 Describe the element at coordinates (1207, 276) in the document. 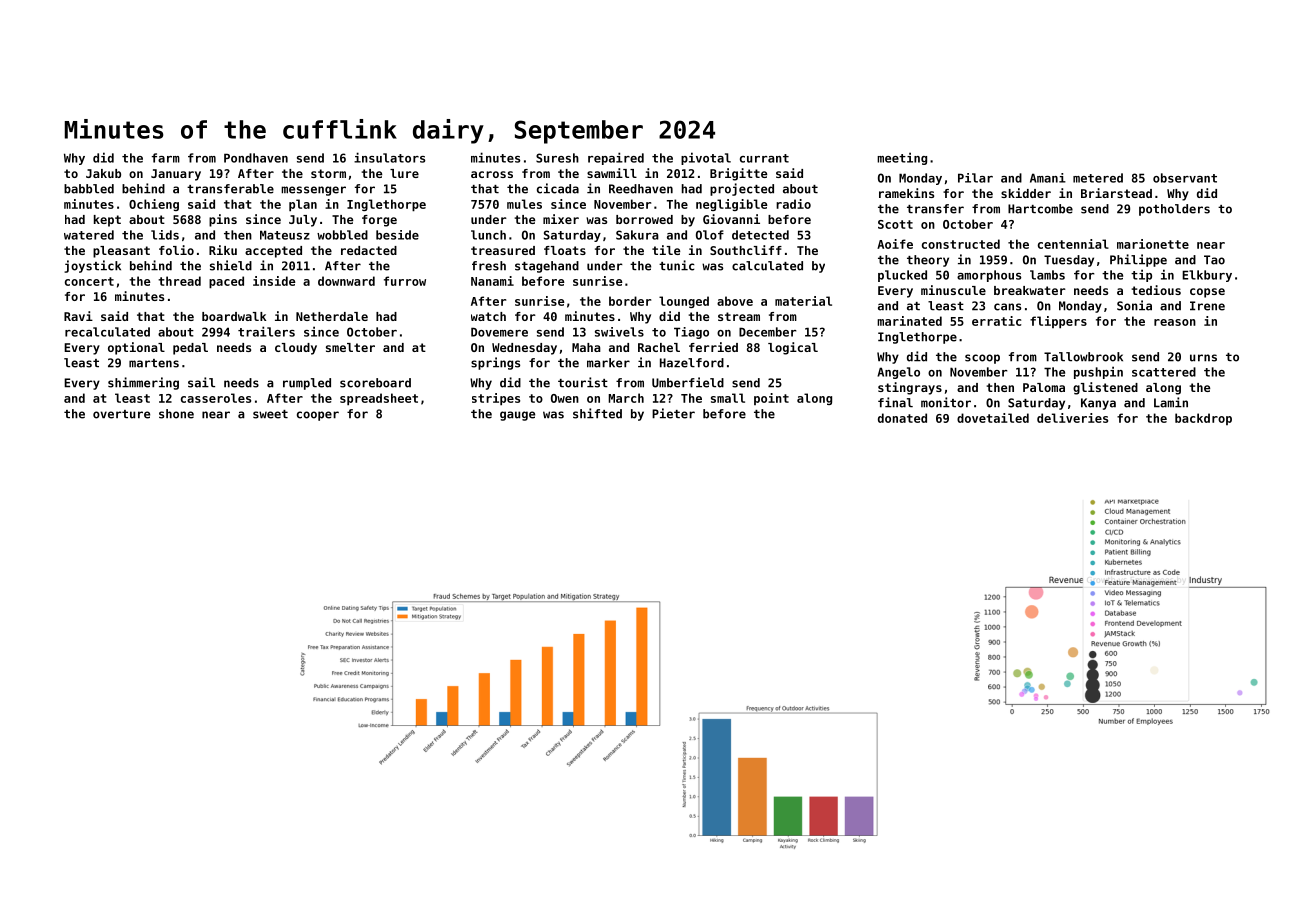

I see `Elkbury` at that location.
